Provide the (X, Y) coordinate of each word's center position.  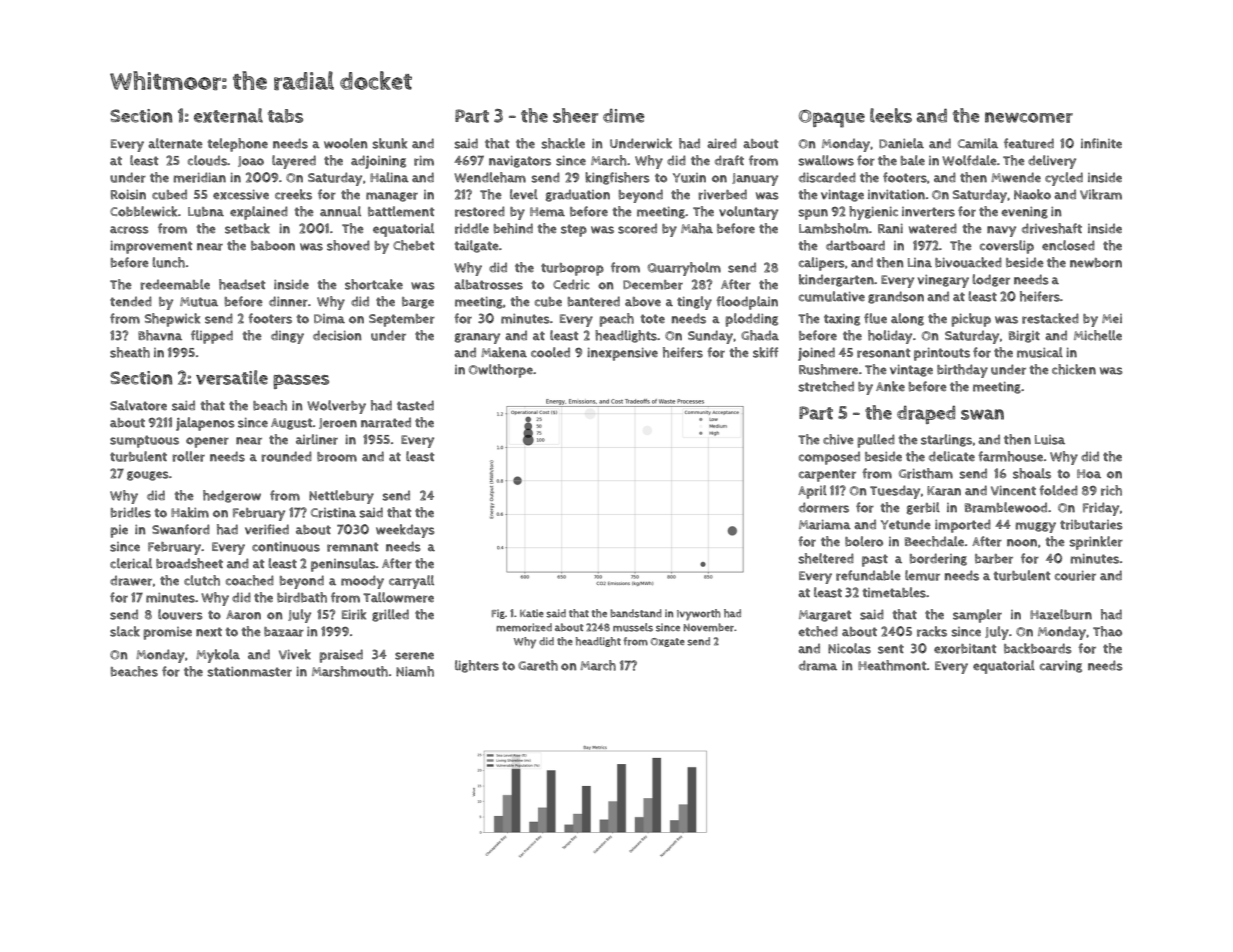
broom (337, 457)
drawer (131, 580)
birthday (962, 371)
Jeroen (338, 423)
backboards (1038, 648)
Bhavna (160, 335)
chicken (1074, 369)
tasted (415, 405)
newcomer (1029, 117)
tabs (285, 116)
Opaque (832, 119)
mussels (633, 627)
